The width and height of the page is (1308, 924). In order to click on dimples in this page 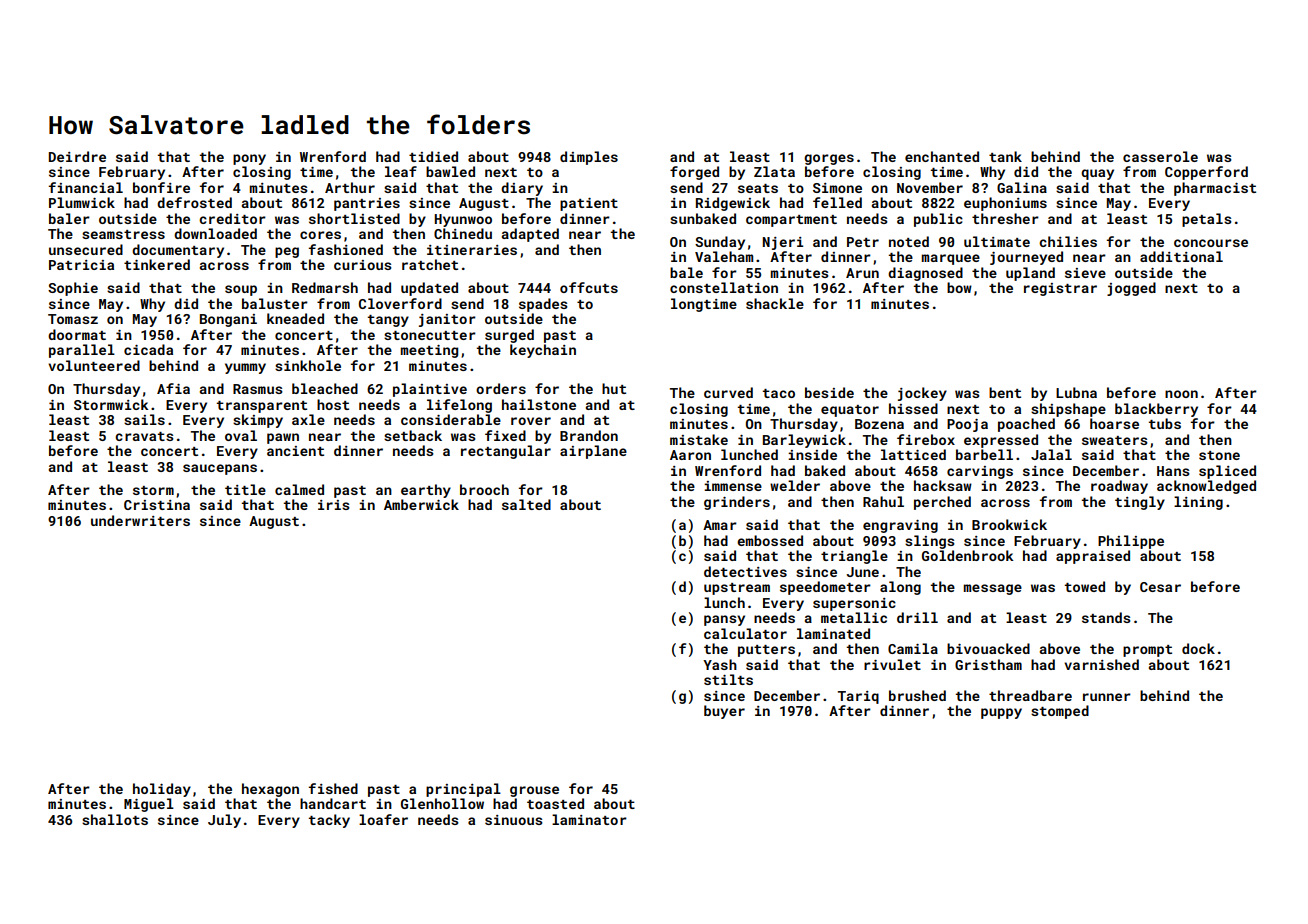, I will do `click(589, 158)`.
